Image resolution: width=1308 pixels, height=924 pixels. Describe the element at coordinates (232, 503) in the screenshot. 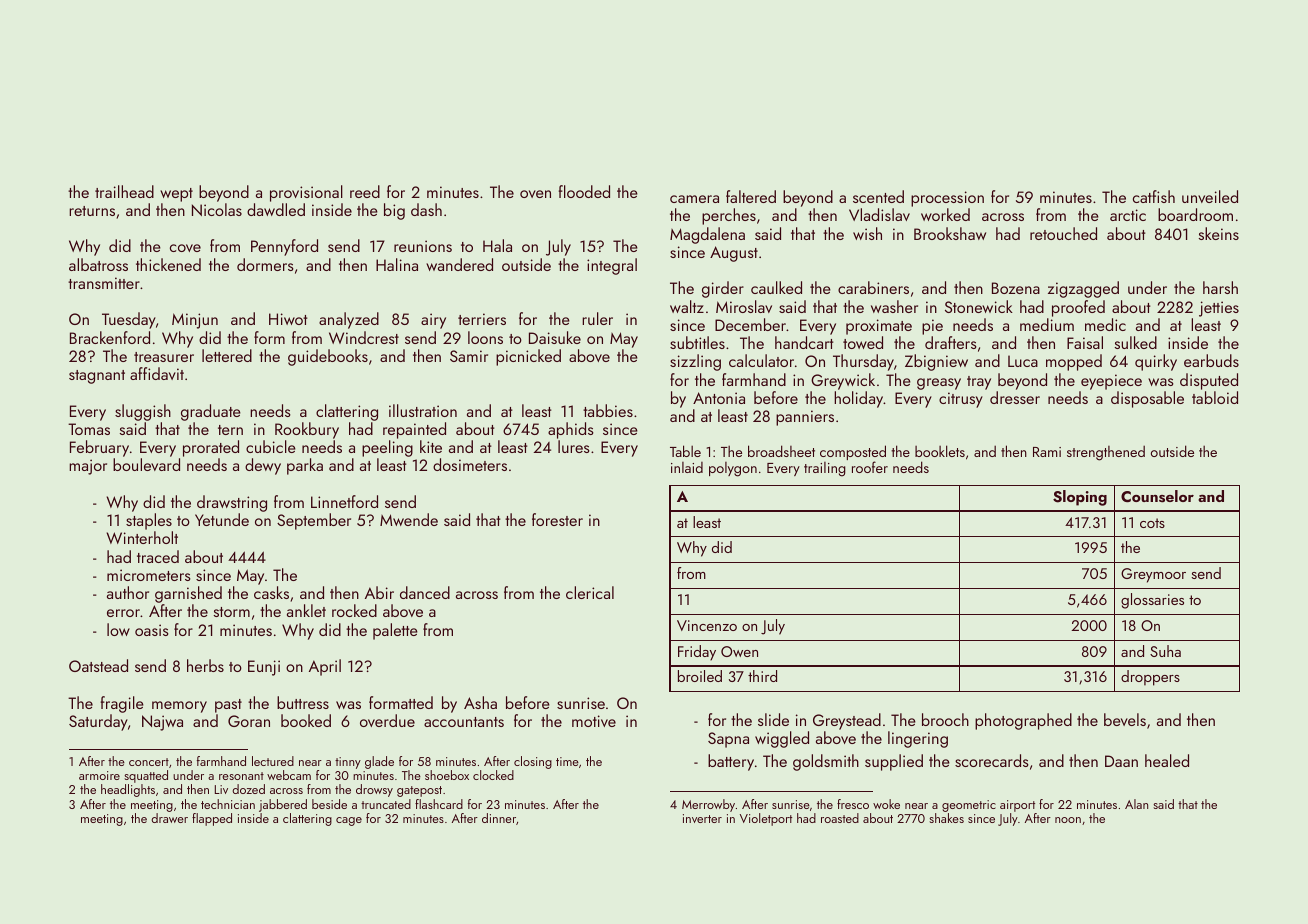

I see `drawstring` at that location.
